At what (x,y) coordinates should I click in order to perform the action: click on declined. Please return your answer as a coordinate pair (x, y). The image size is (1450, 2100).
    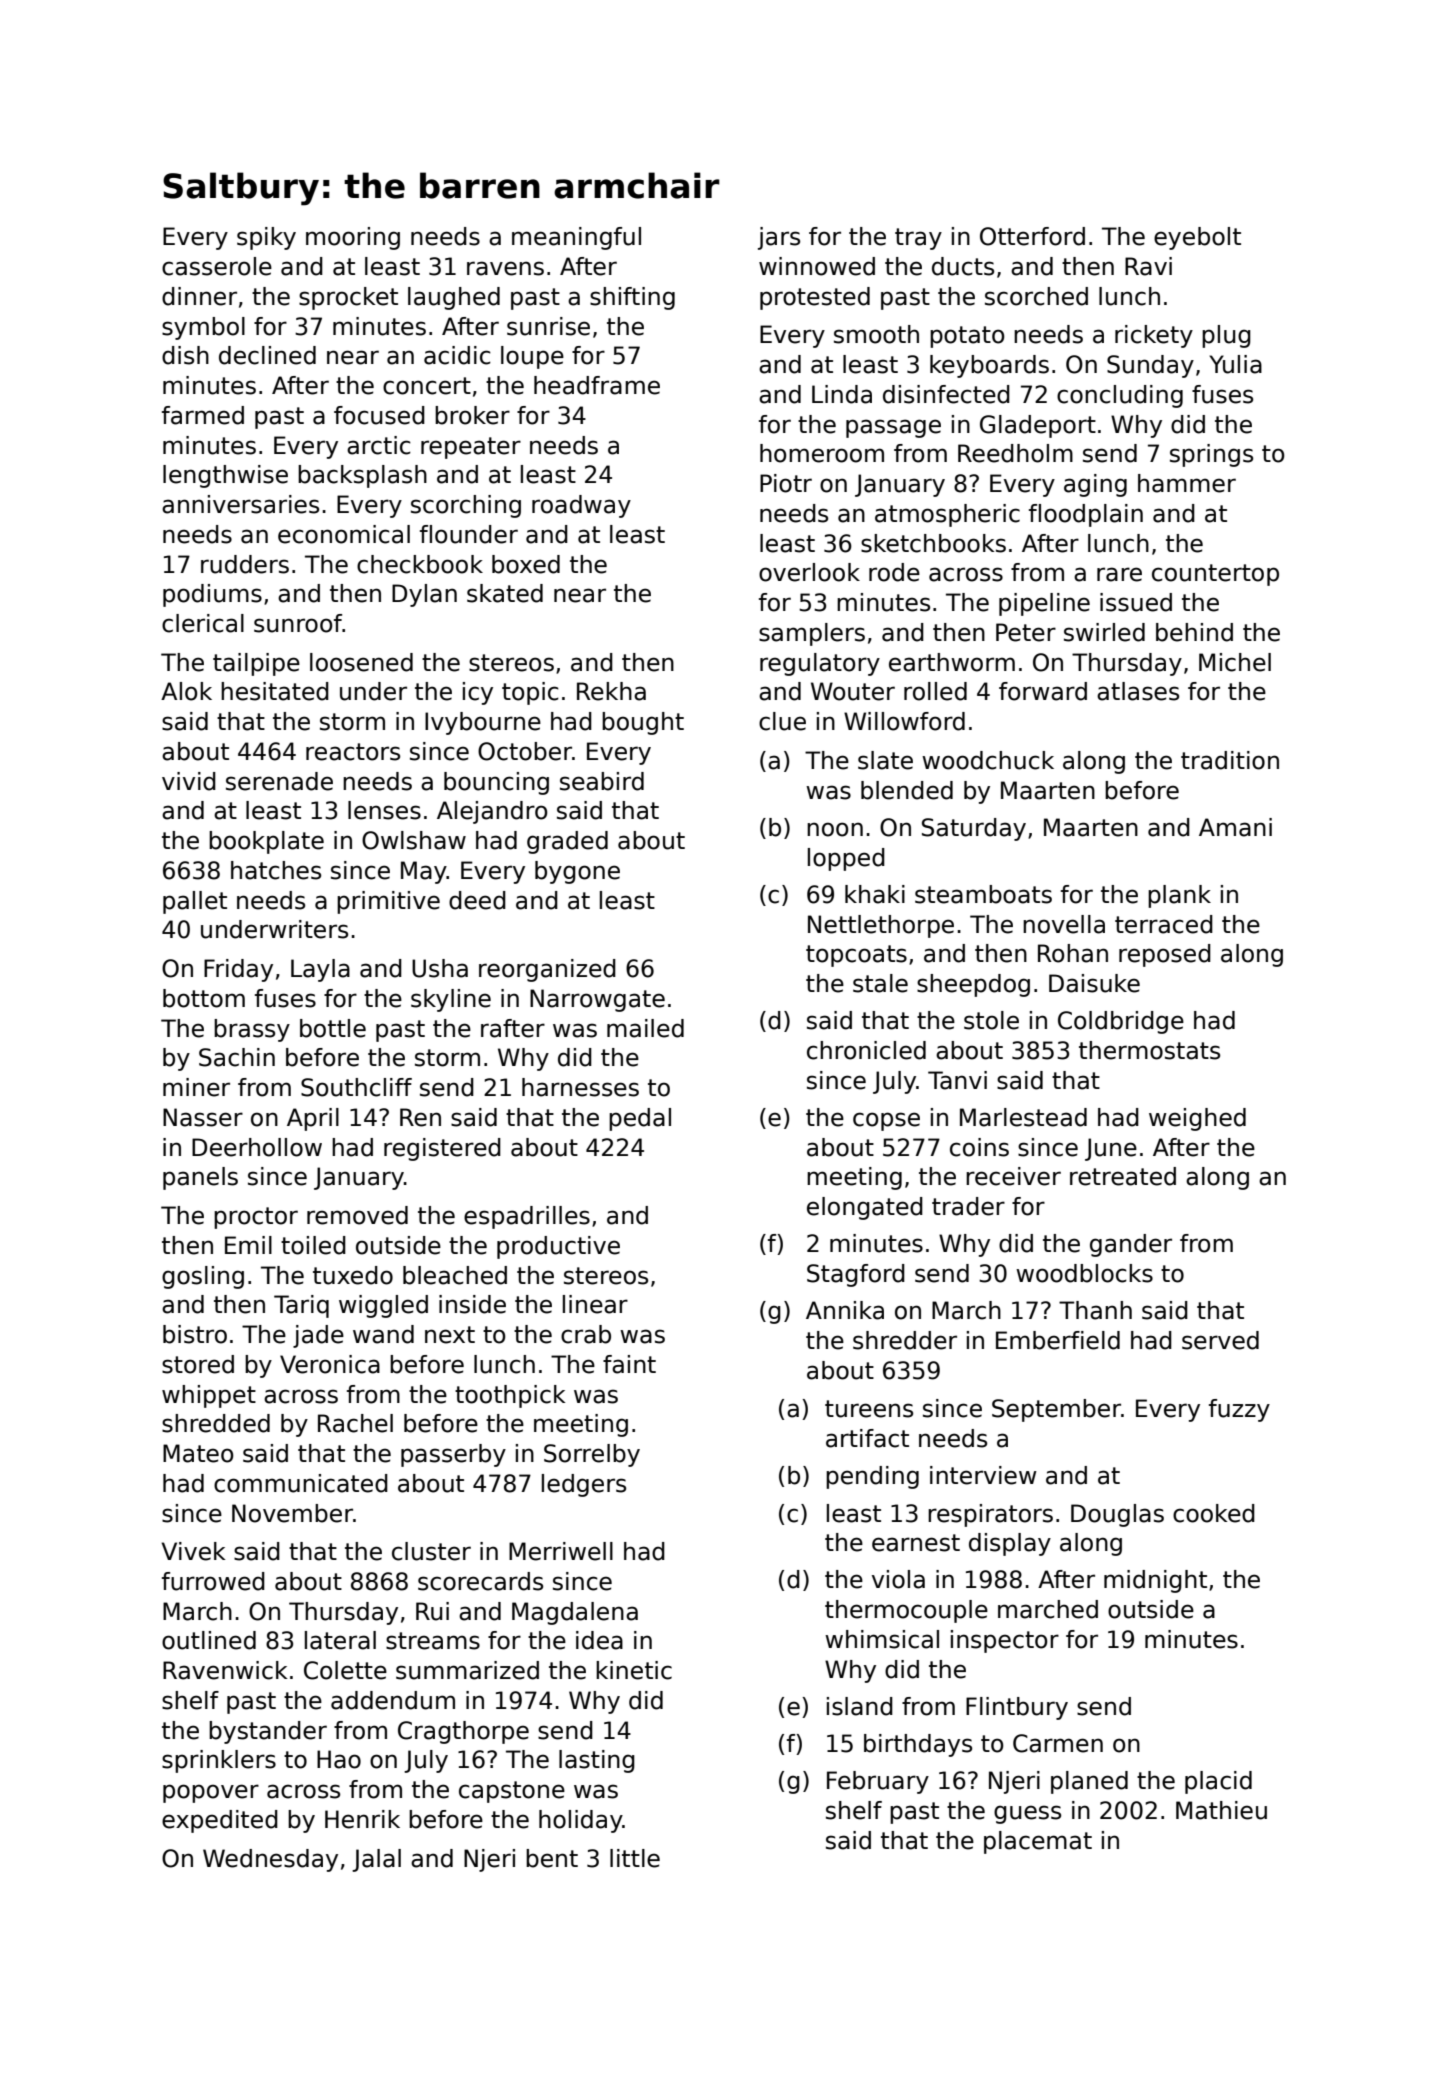
    Looking at the image, I should click on (267, 355).
